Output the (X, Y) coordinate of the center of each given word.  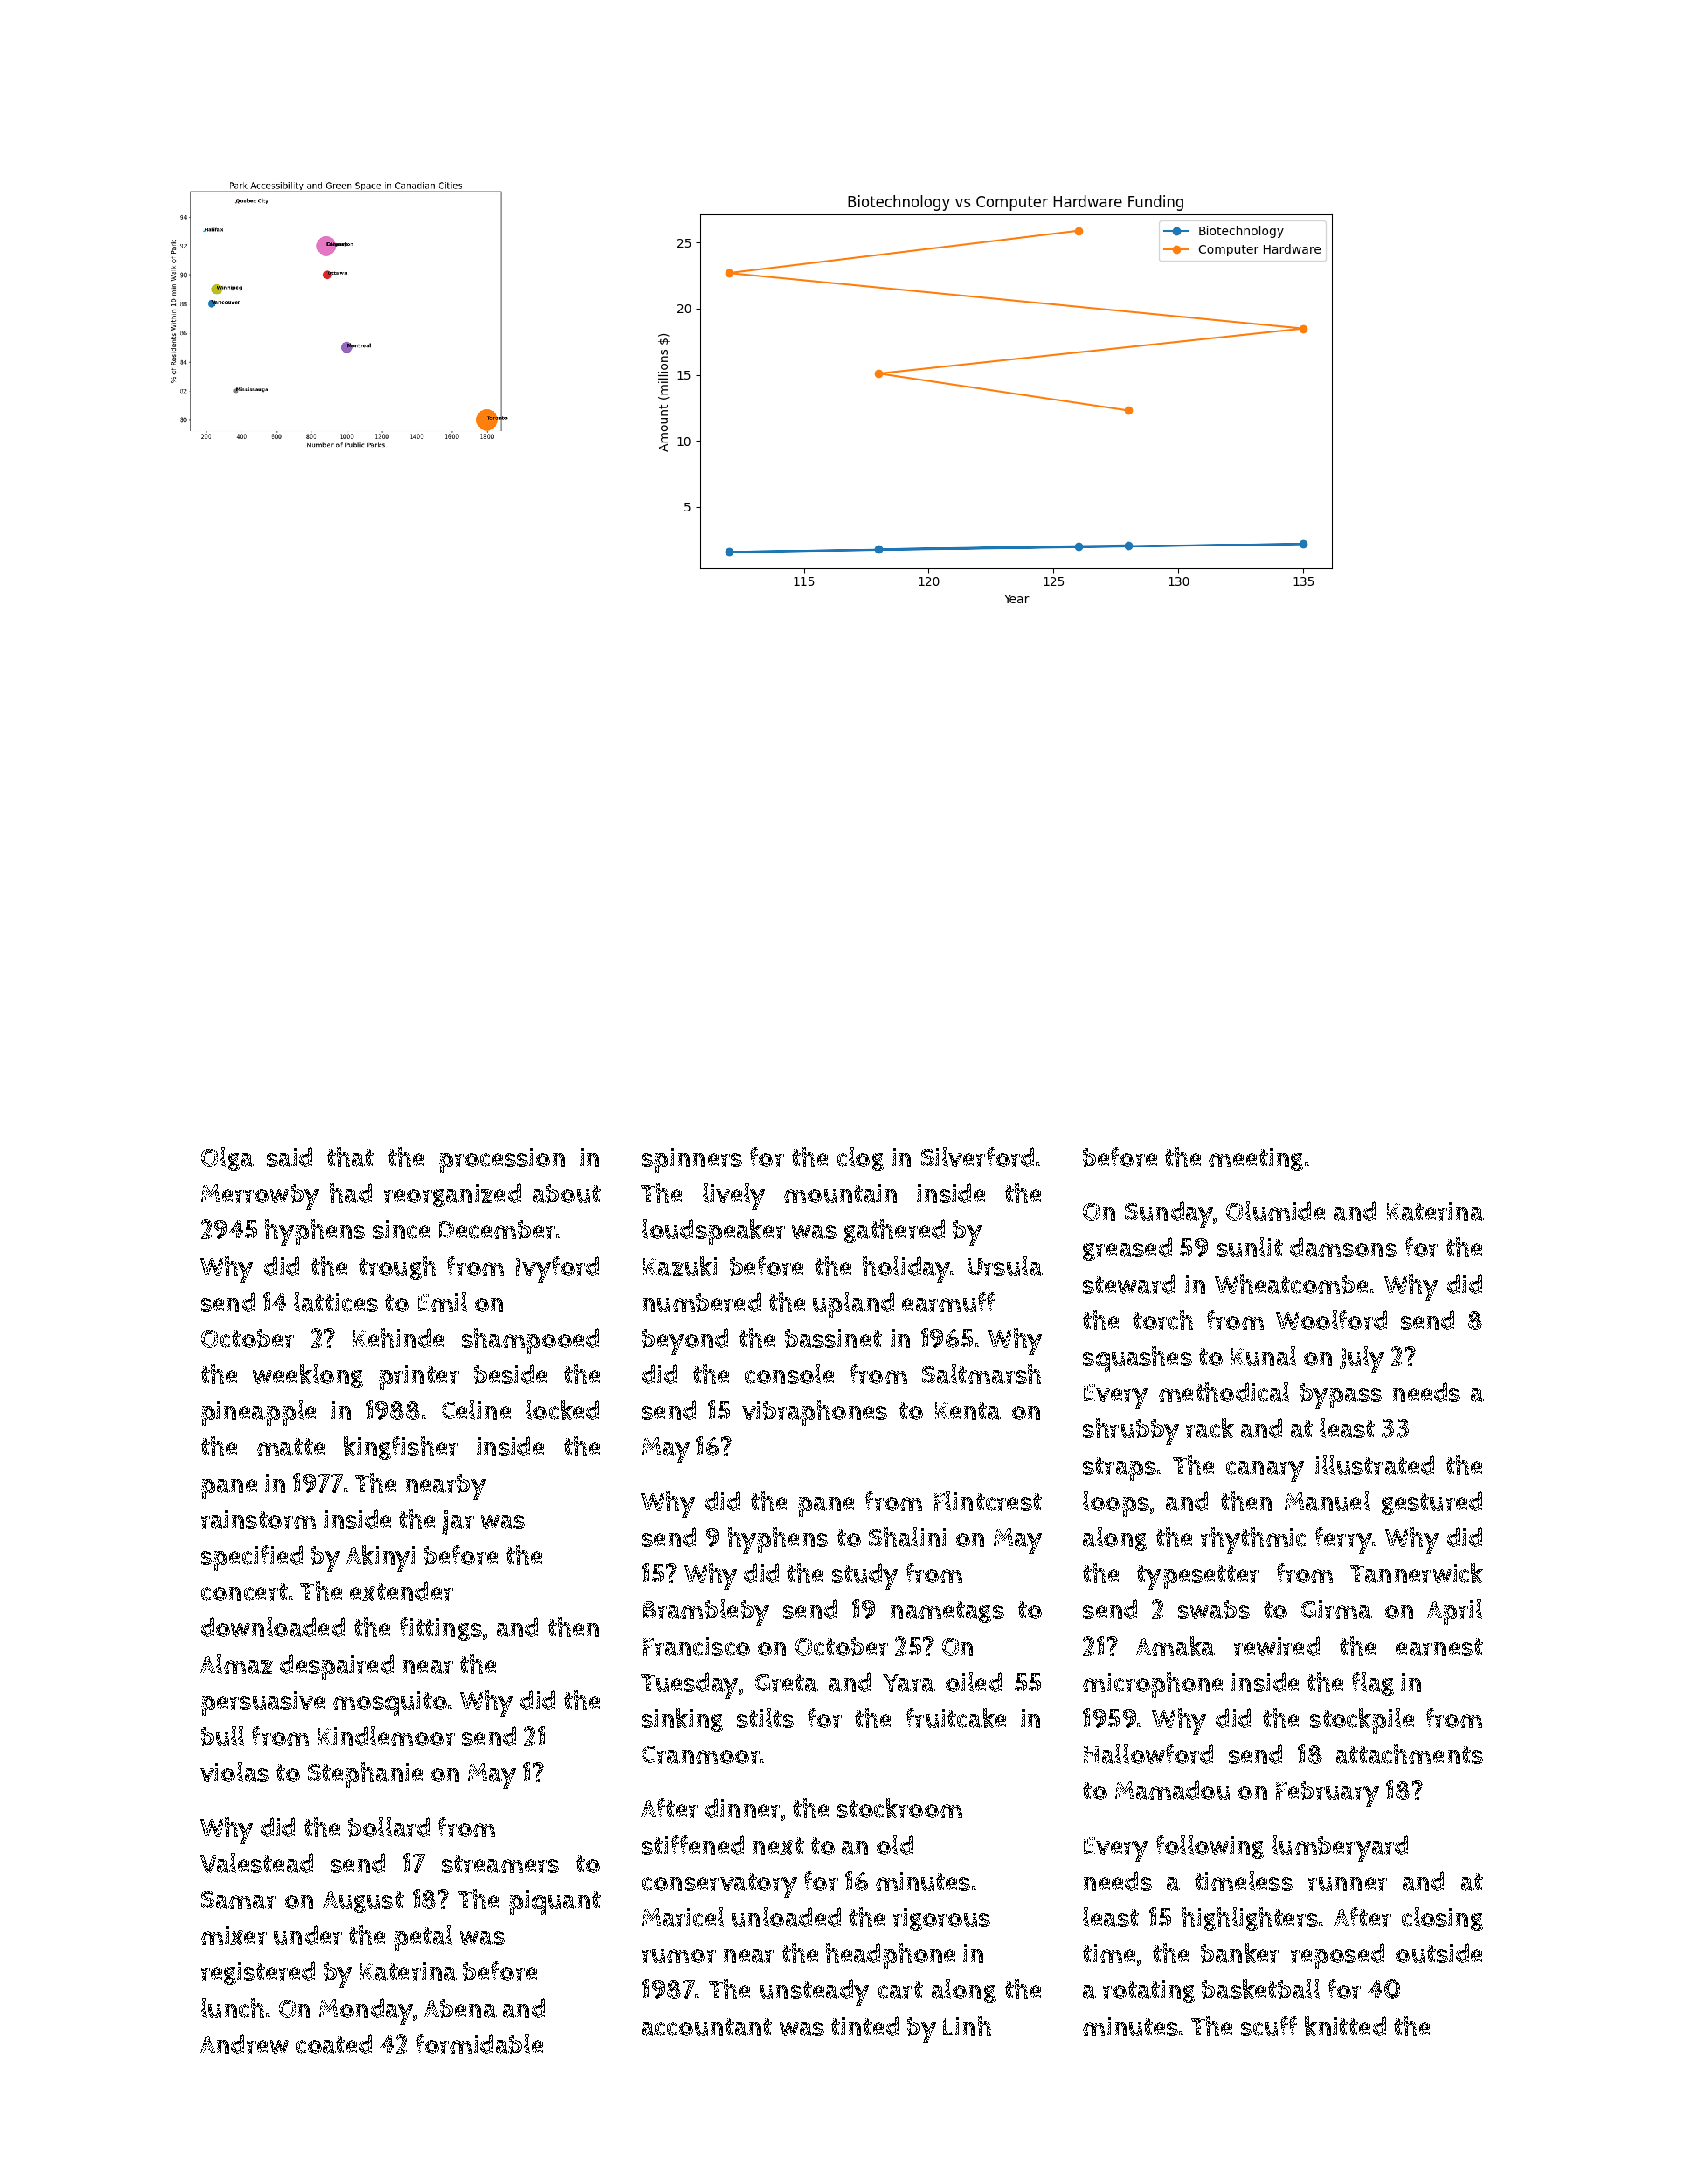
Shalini (907, 1537)
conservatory (719, 1885)
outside (1439, 1953)
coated (334, 2044)
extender (401, 1591)
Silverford (977, 1157)
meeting (1256, 1159)
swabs (1214, 1609)
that (350, 1157)
